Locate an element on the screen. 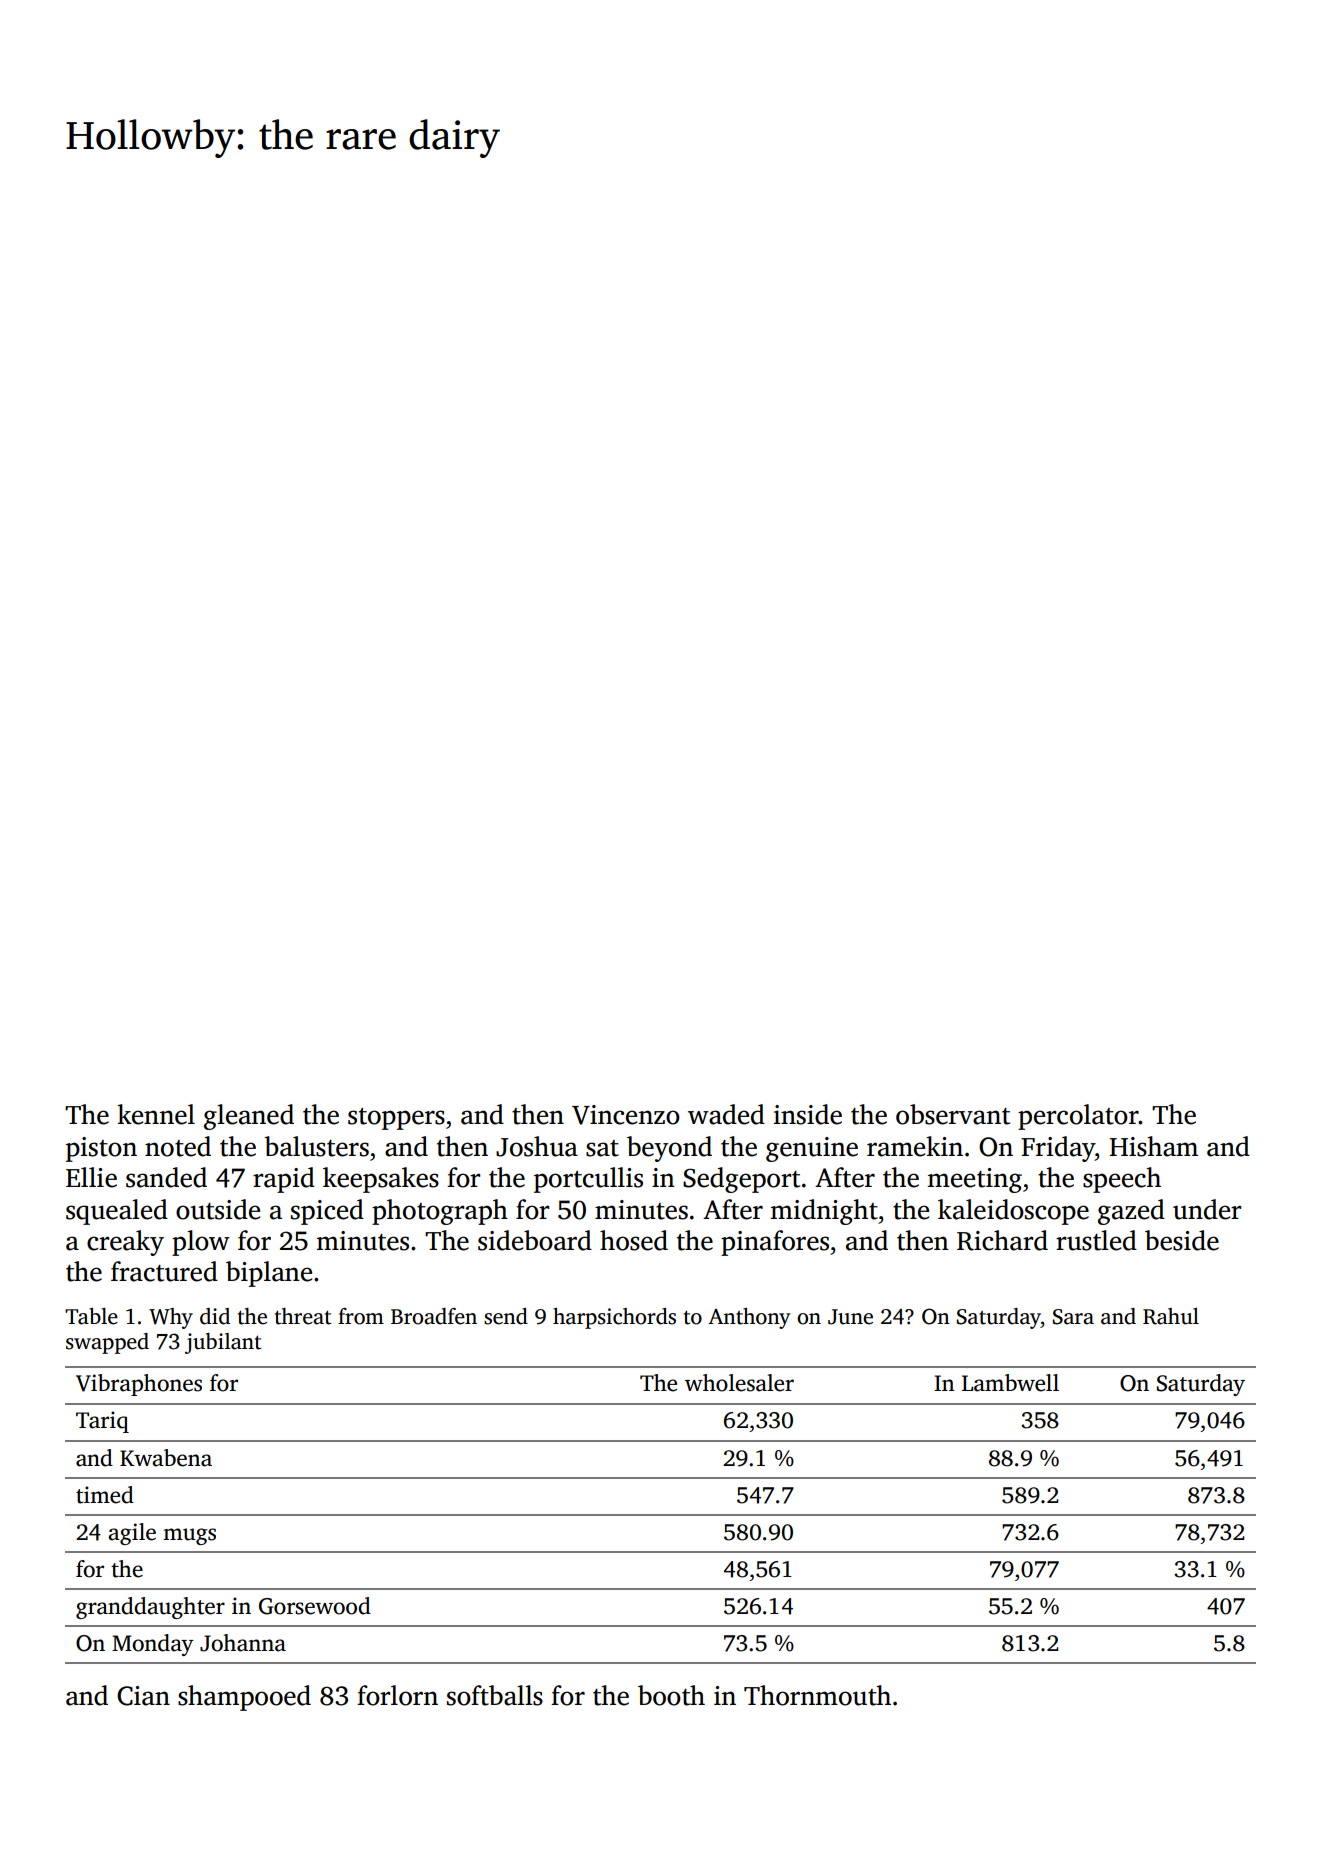 This screenshot has width=1321, height=1868. wholesaler is located at coordinates (739, 1383).
